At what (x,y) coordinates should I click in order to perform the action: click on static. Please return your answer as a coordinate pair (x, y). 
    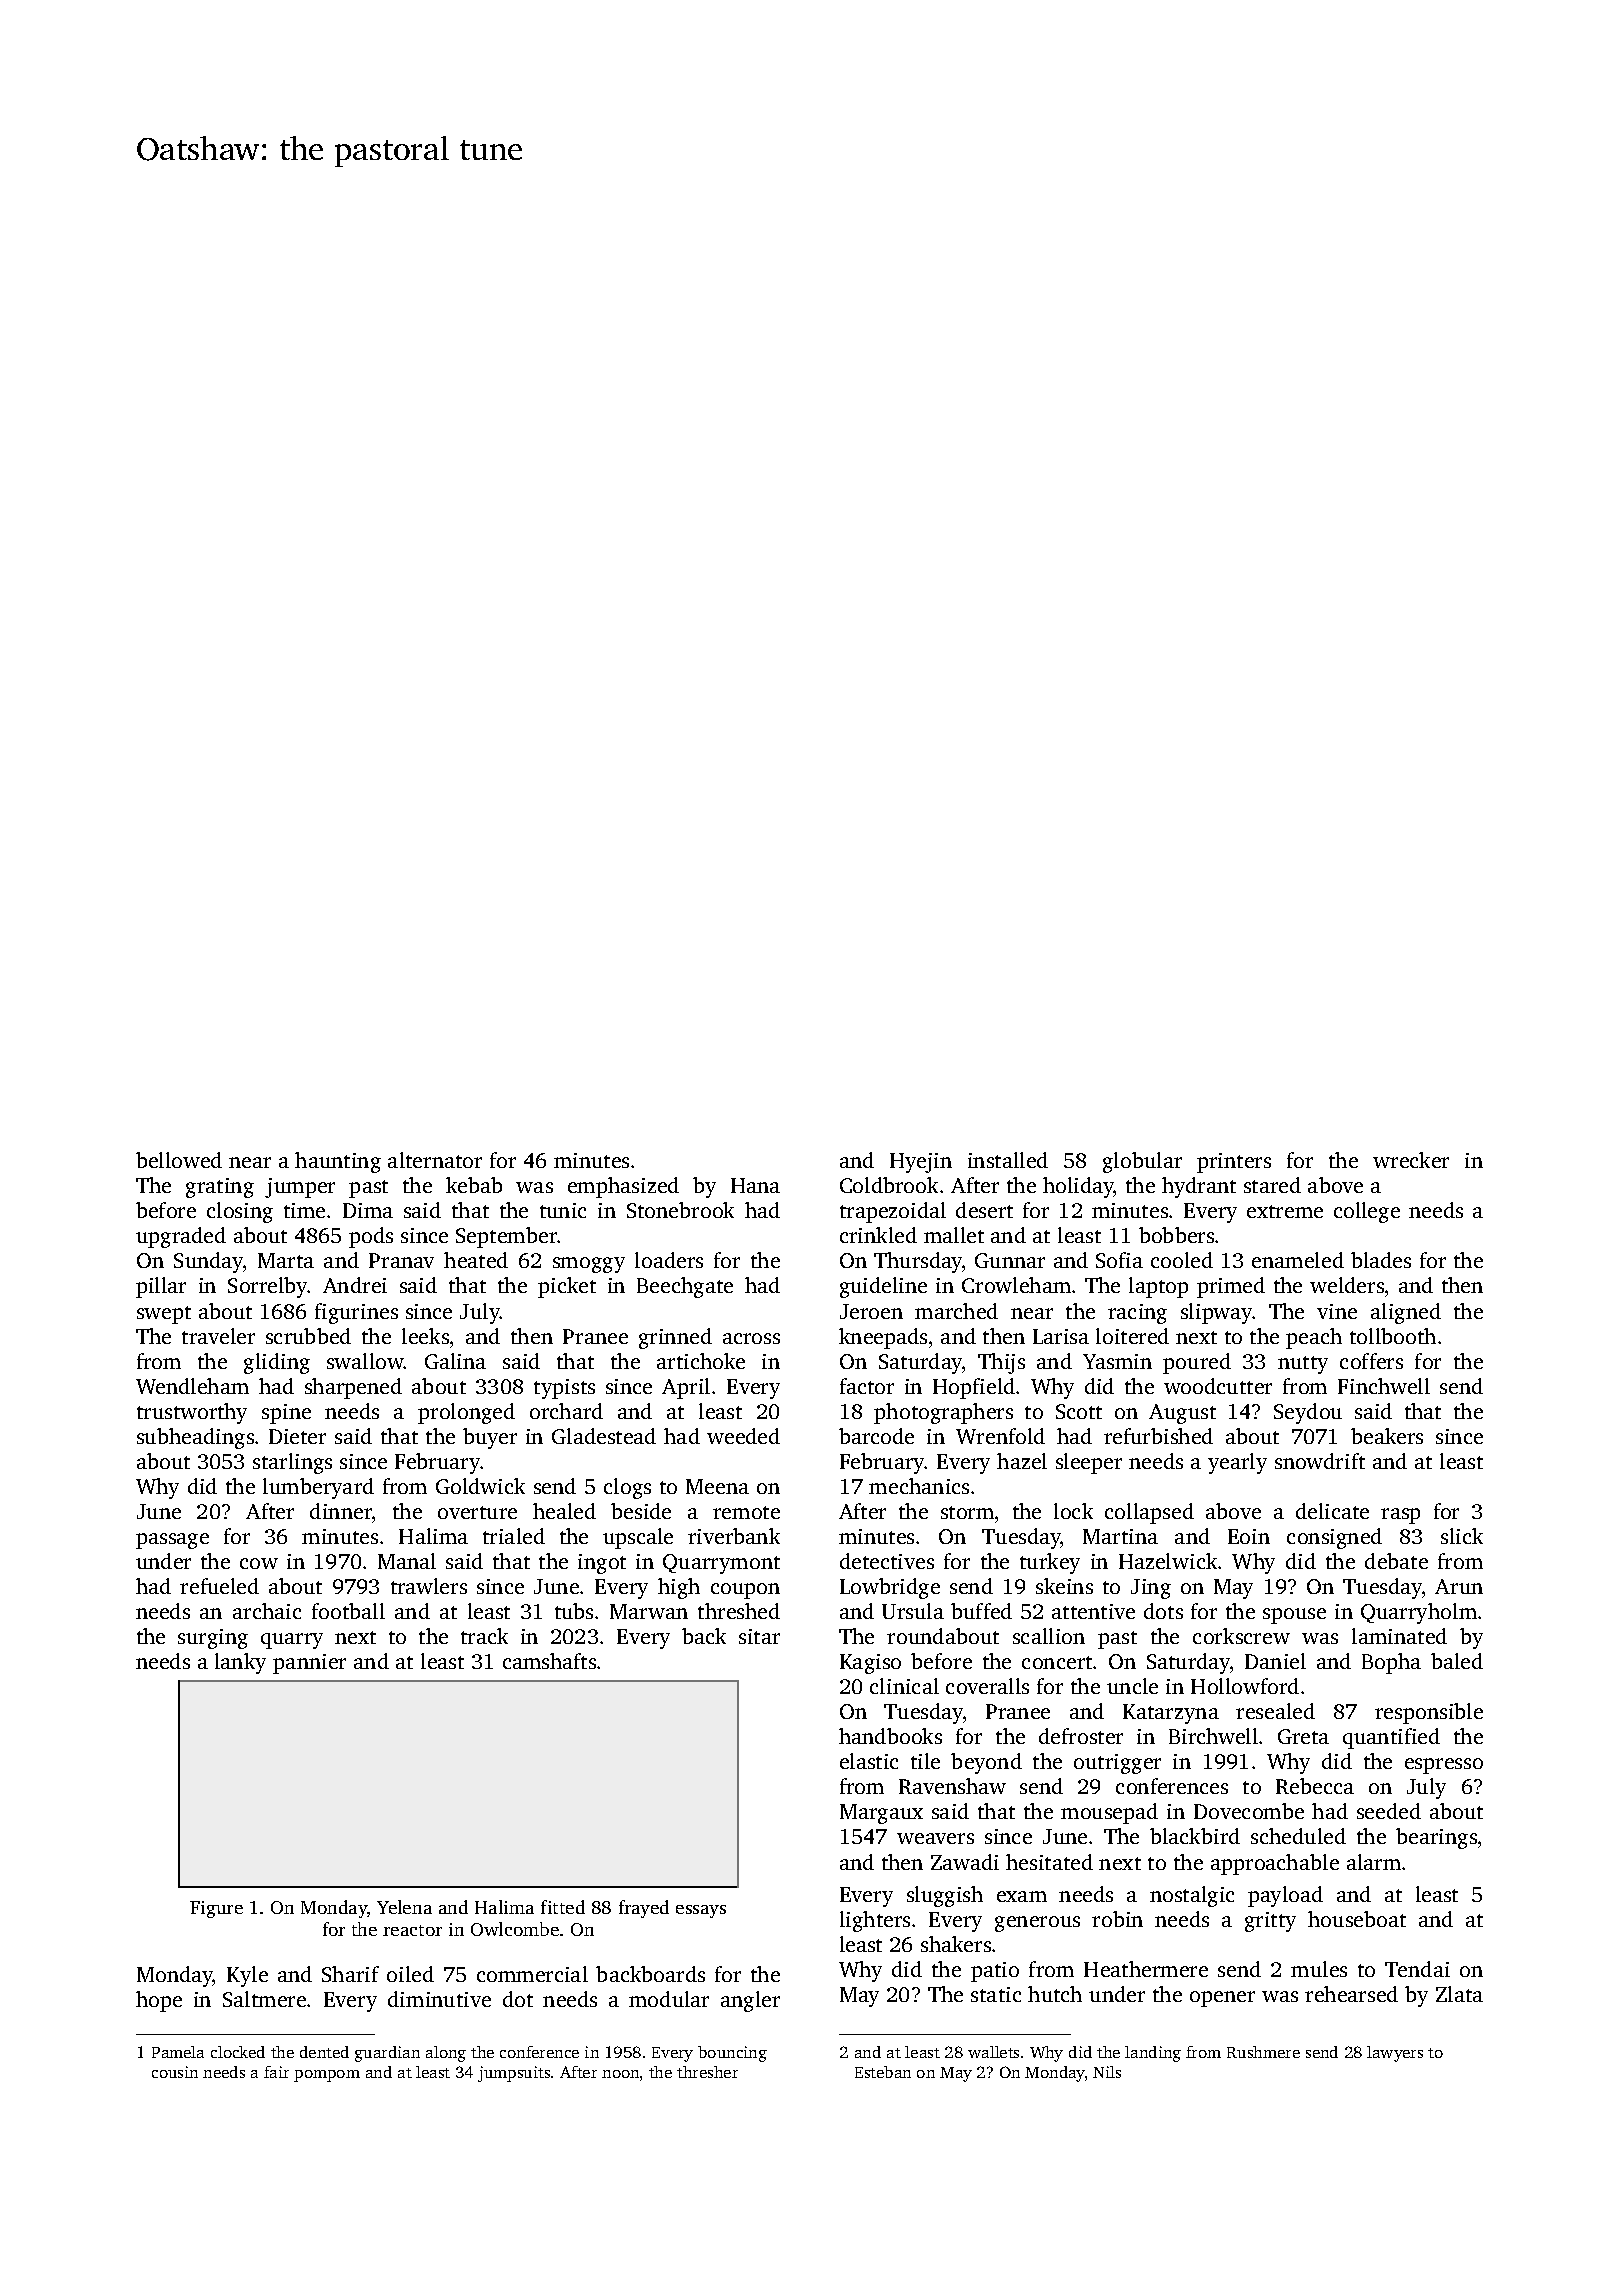
    Looking at the image, I should click on (996, 1994).
